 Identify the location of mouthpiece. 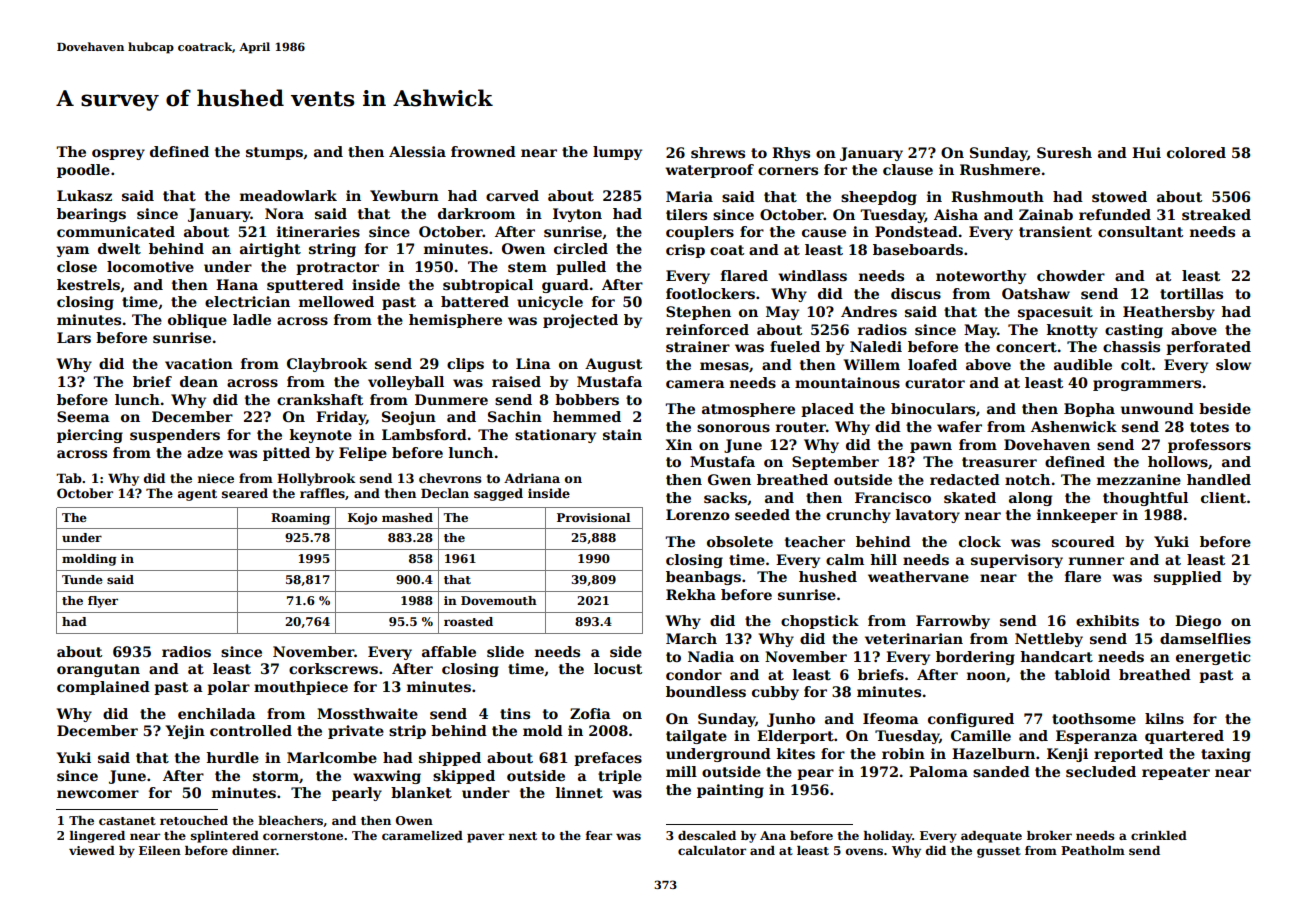
(301, 688).
